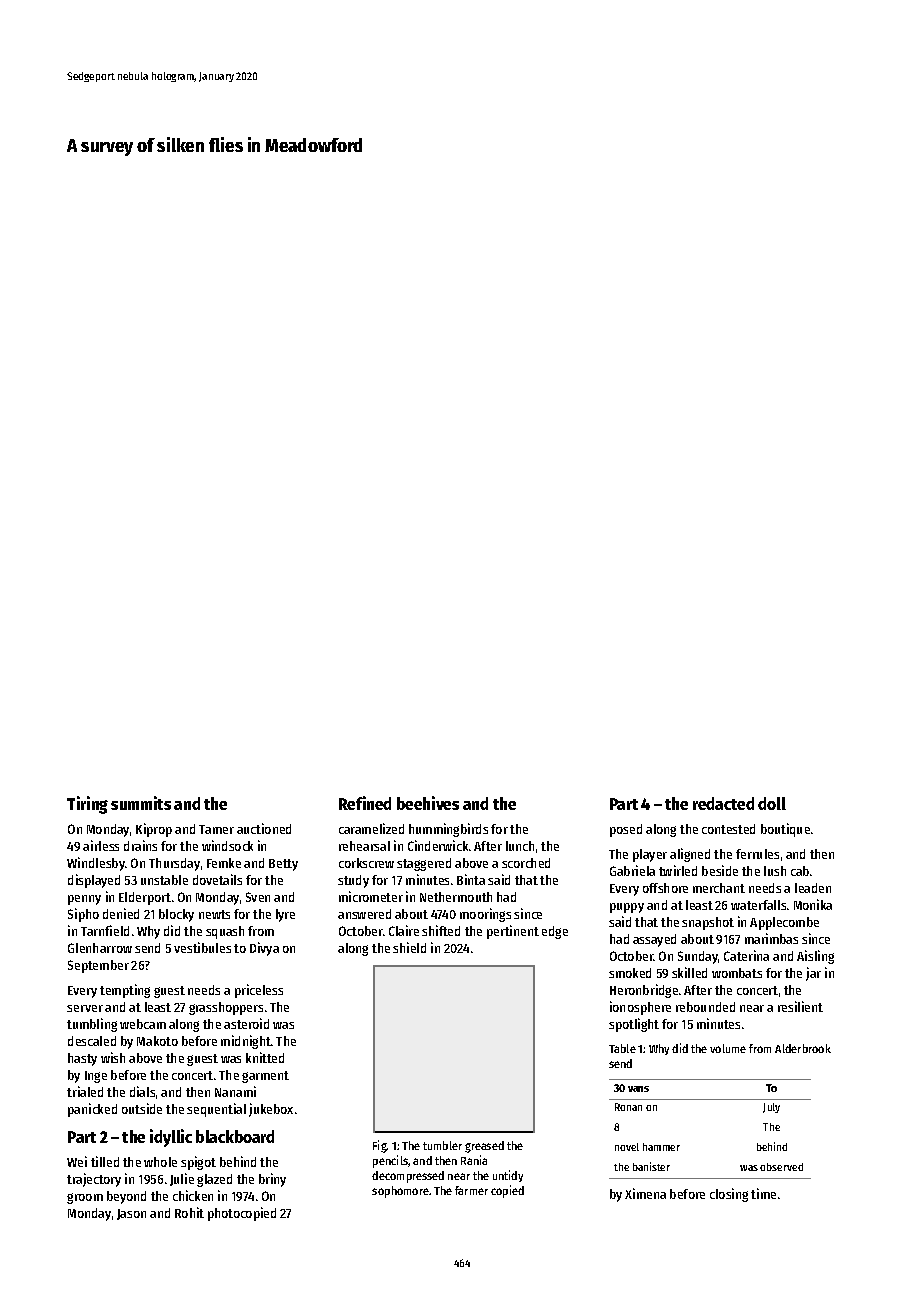 The image size is (908, 1316). Describe the element at coordinates (513, 932) in the document. I see `pertinent` at that location.
